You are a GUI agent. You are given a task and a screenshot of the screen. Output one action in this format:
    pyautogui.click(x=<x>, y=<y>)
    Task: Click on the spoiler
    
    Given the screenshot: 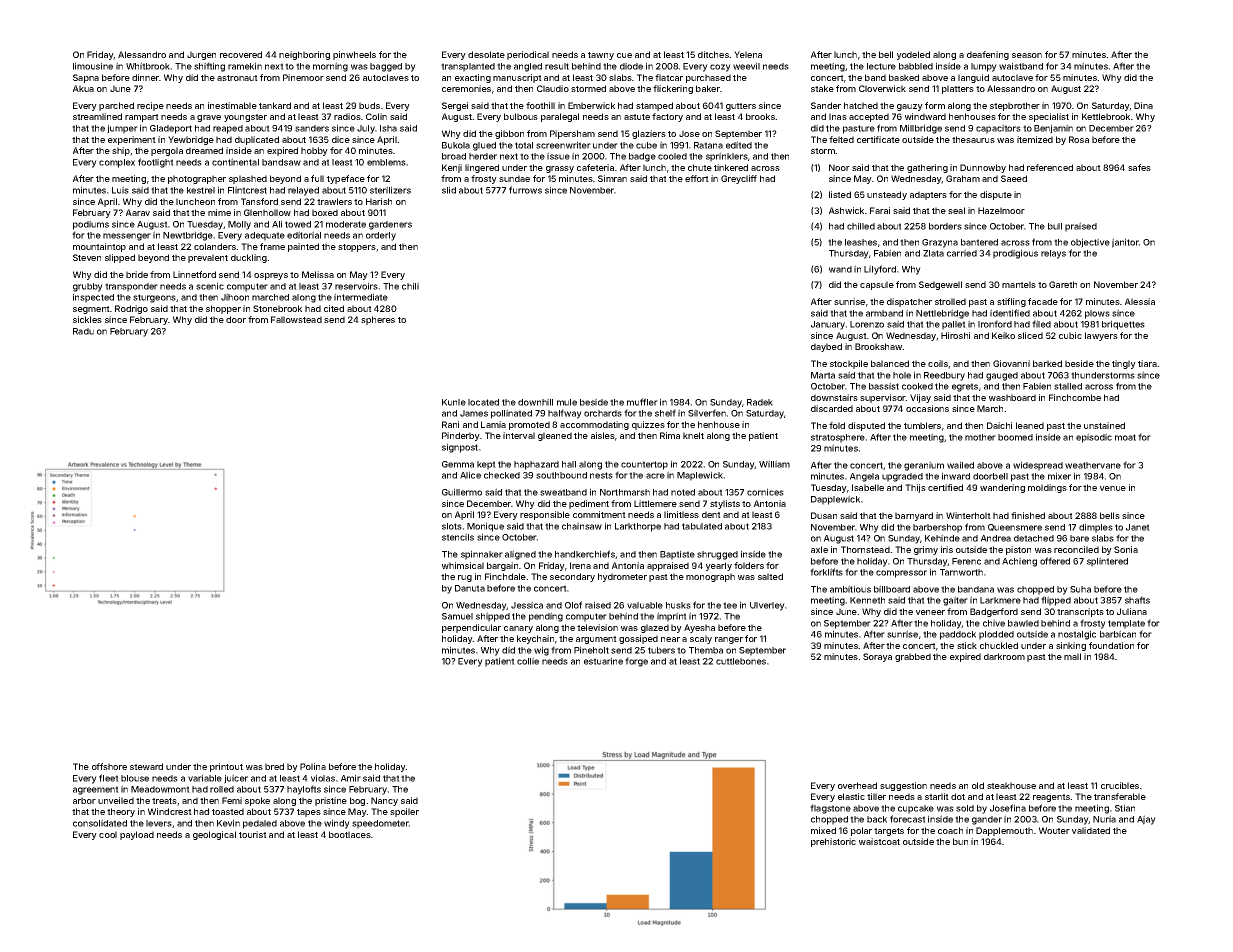 What is the action you would take?
    pyautogui.click(x=404, y=812)
